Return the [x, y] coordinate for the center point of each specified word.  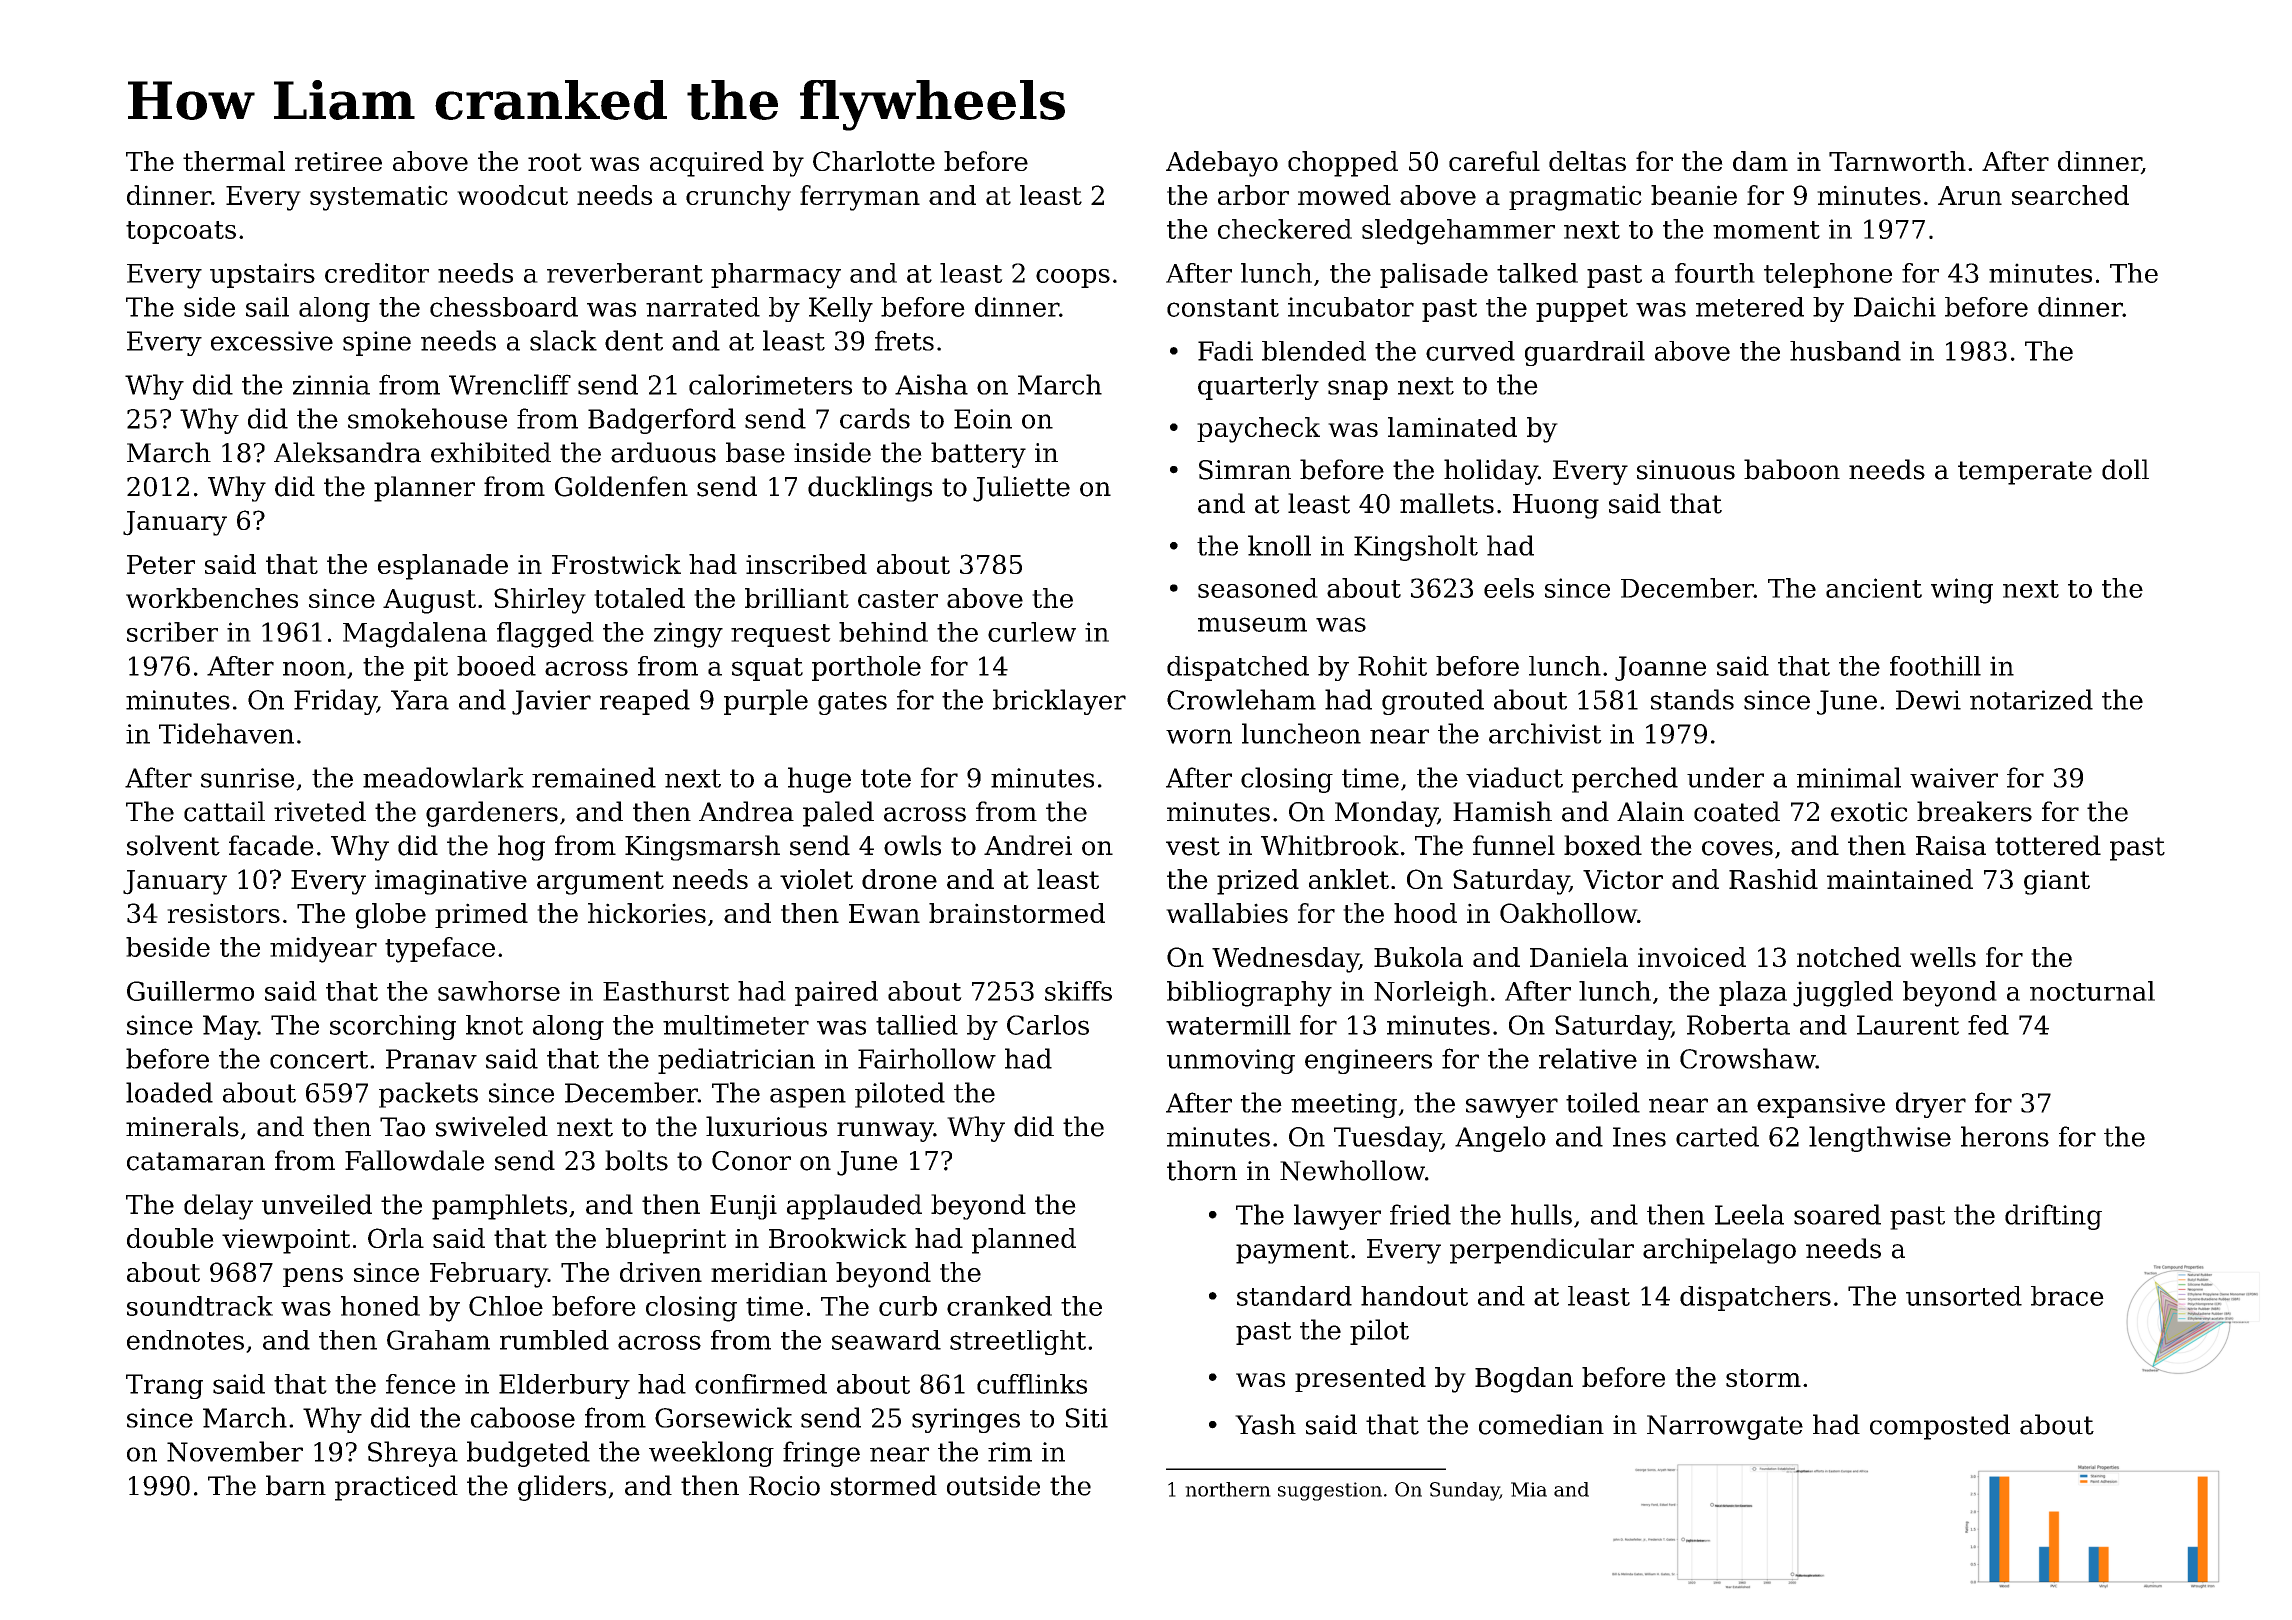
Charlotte [874, 161]
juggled [1843, 994]
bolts [636, 1160]
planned [1024, 1241]
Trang [164, 1386]
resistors [223, 913]
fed [1988, 1025]
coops [1073, 278]
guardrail [1585, 353]
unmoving [1231, 1061]
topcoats [181, 232]
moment [1766, 230]
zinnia [331, 385]
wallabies [1227, 913]
